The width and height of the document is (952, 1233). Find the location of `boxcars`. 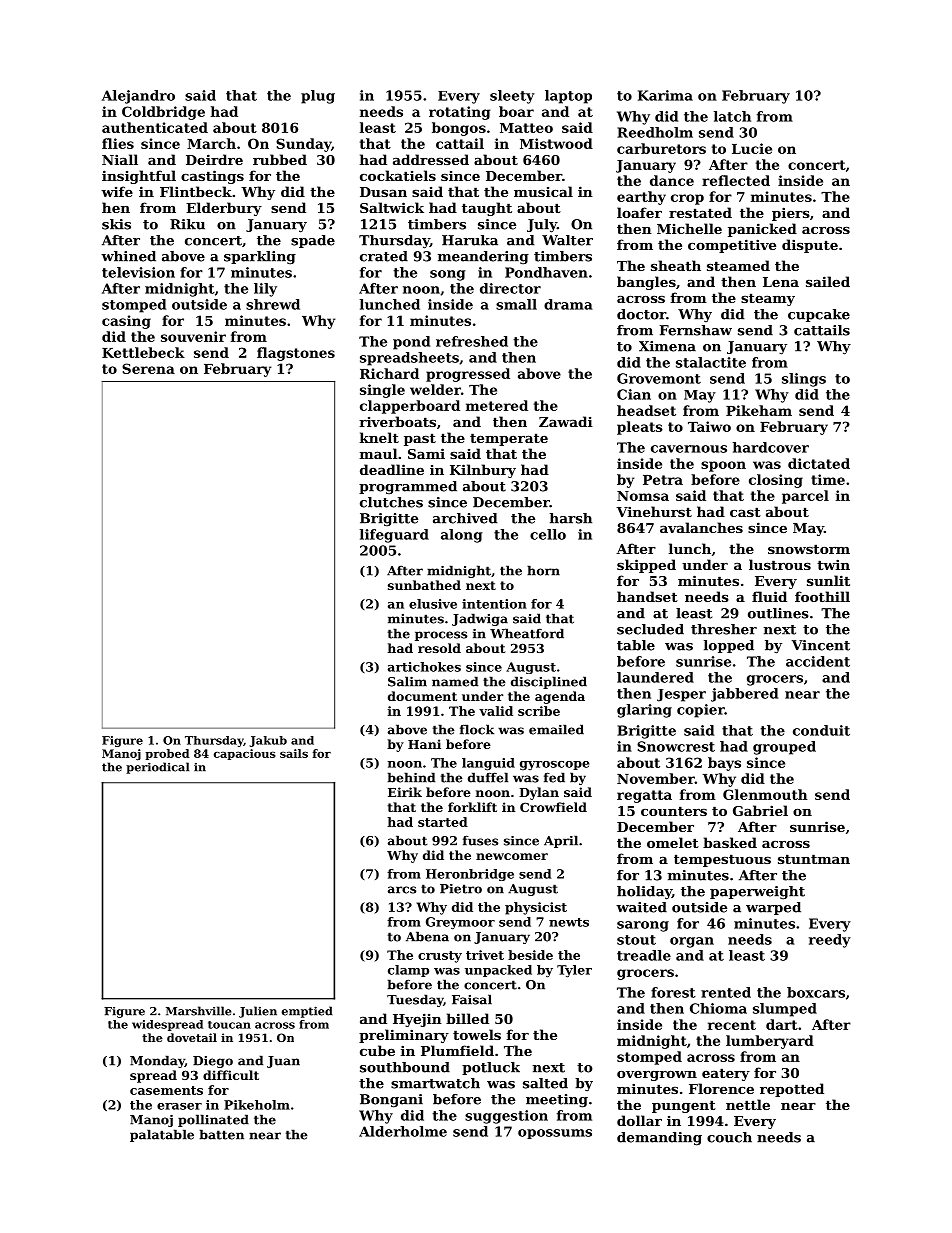

boxcars is located at coordinates (816, 992).
